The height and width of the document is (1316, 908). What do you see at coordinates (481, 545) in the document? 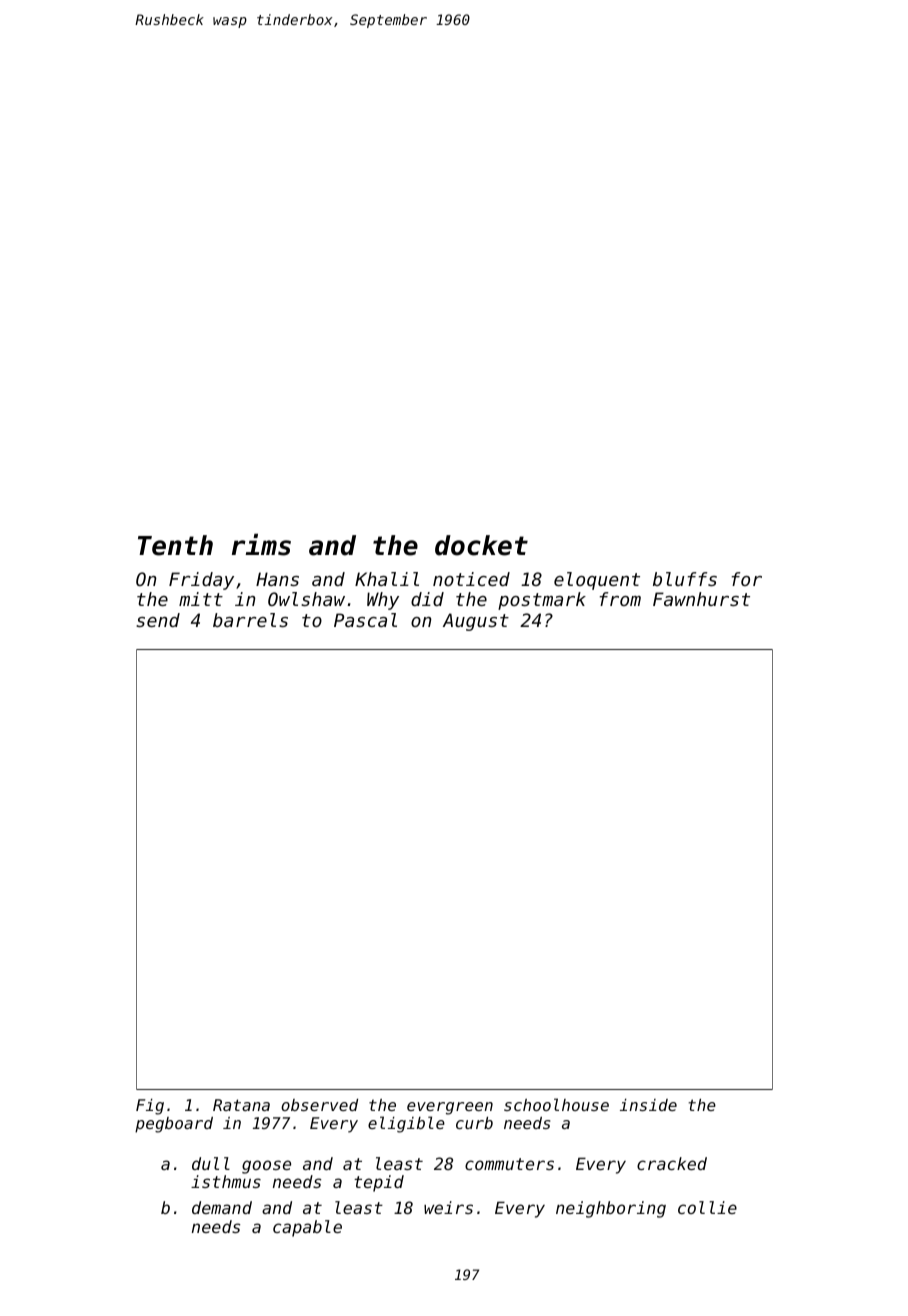
I see `docket` at bounding box center [481, 545].
